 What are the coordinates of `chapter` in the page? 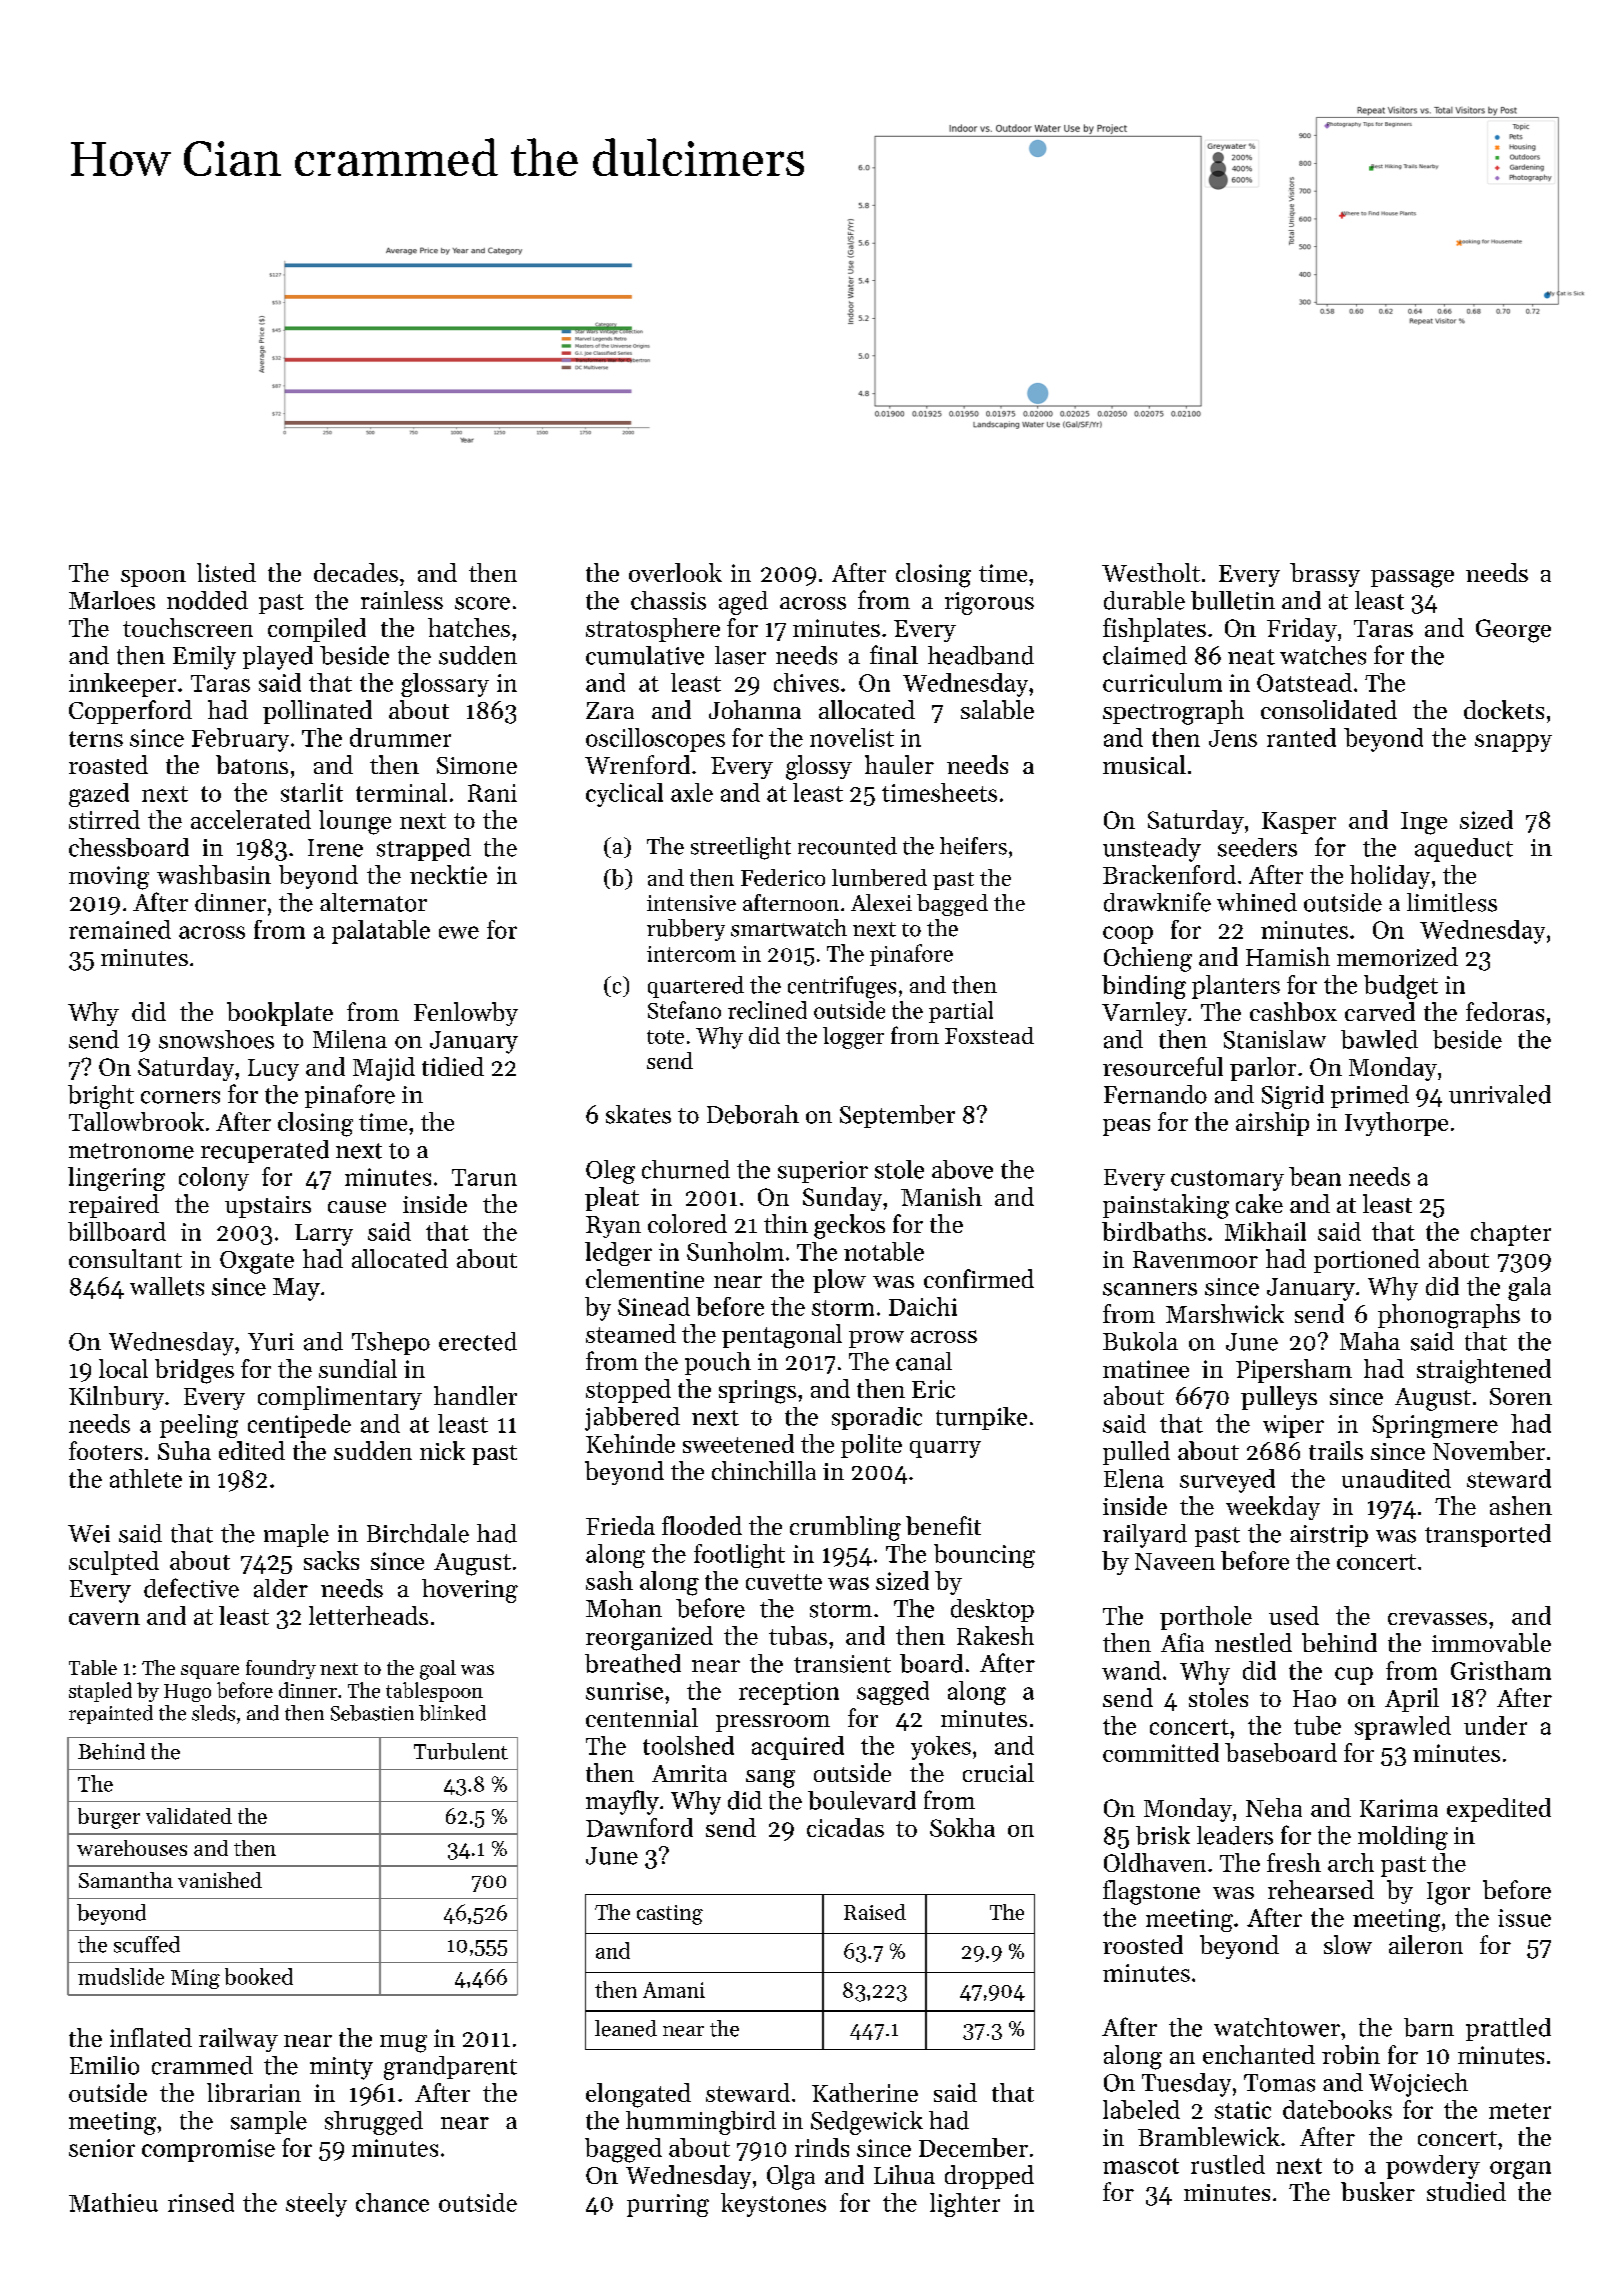 It's located at (1511, 1234).
